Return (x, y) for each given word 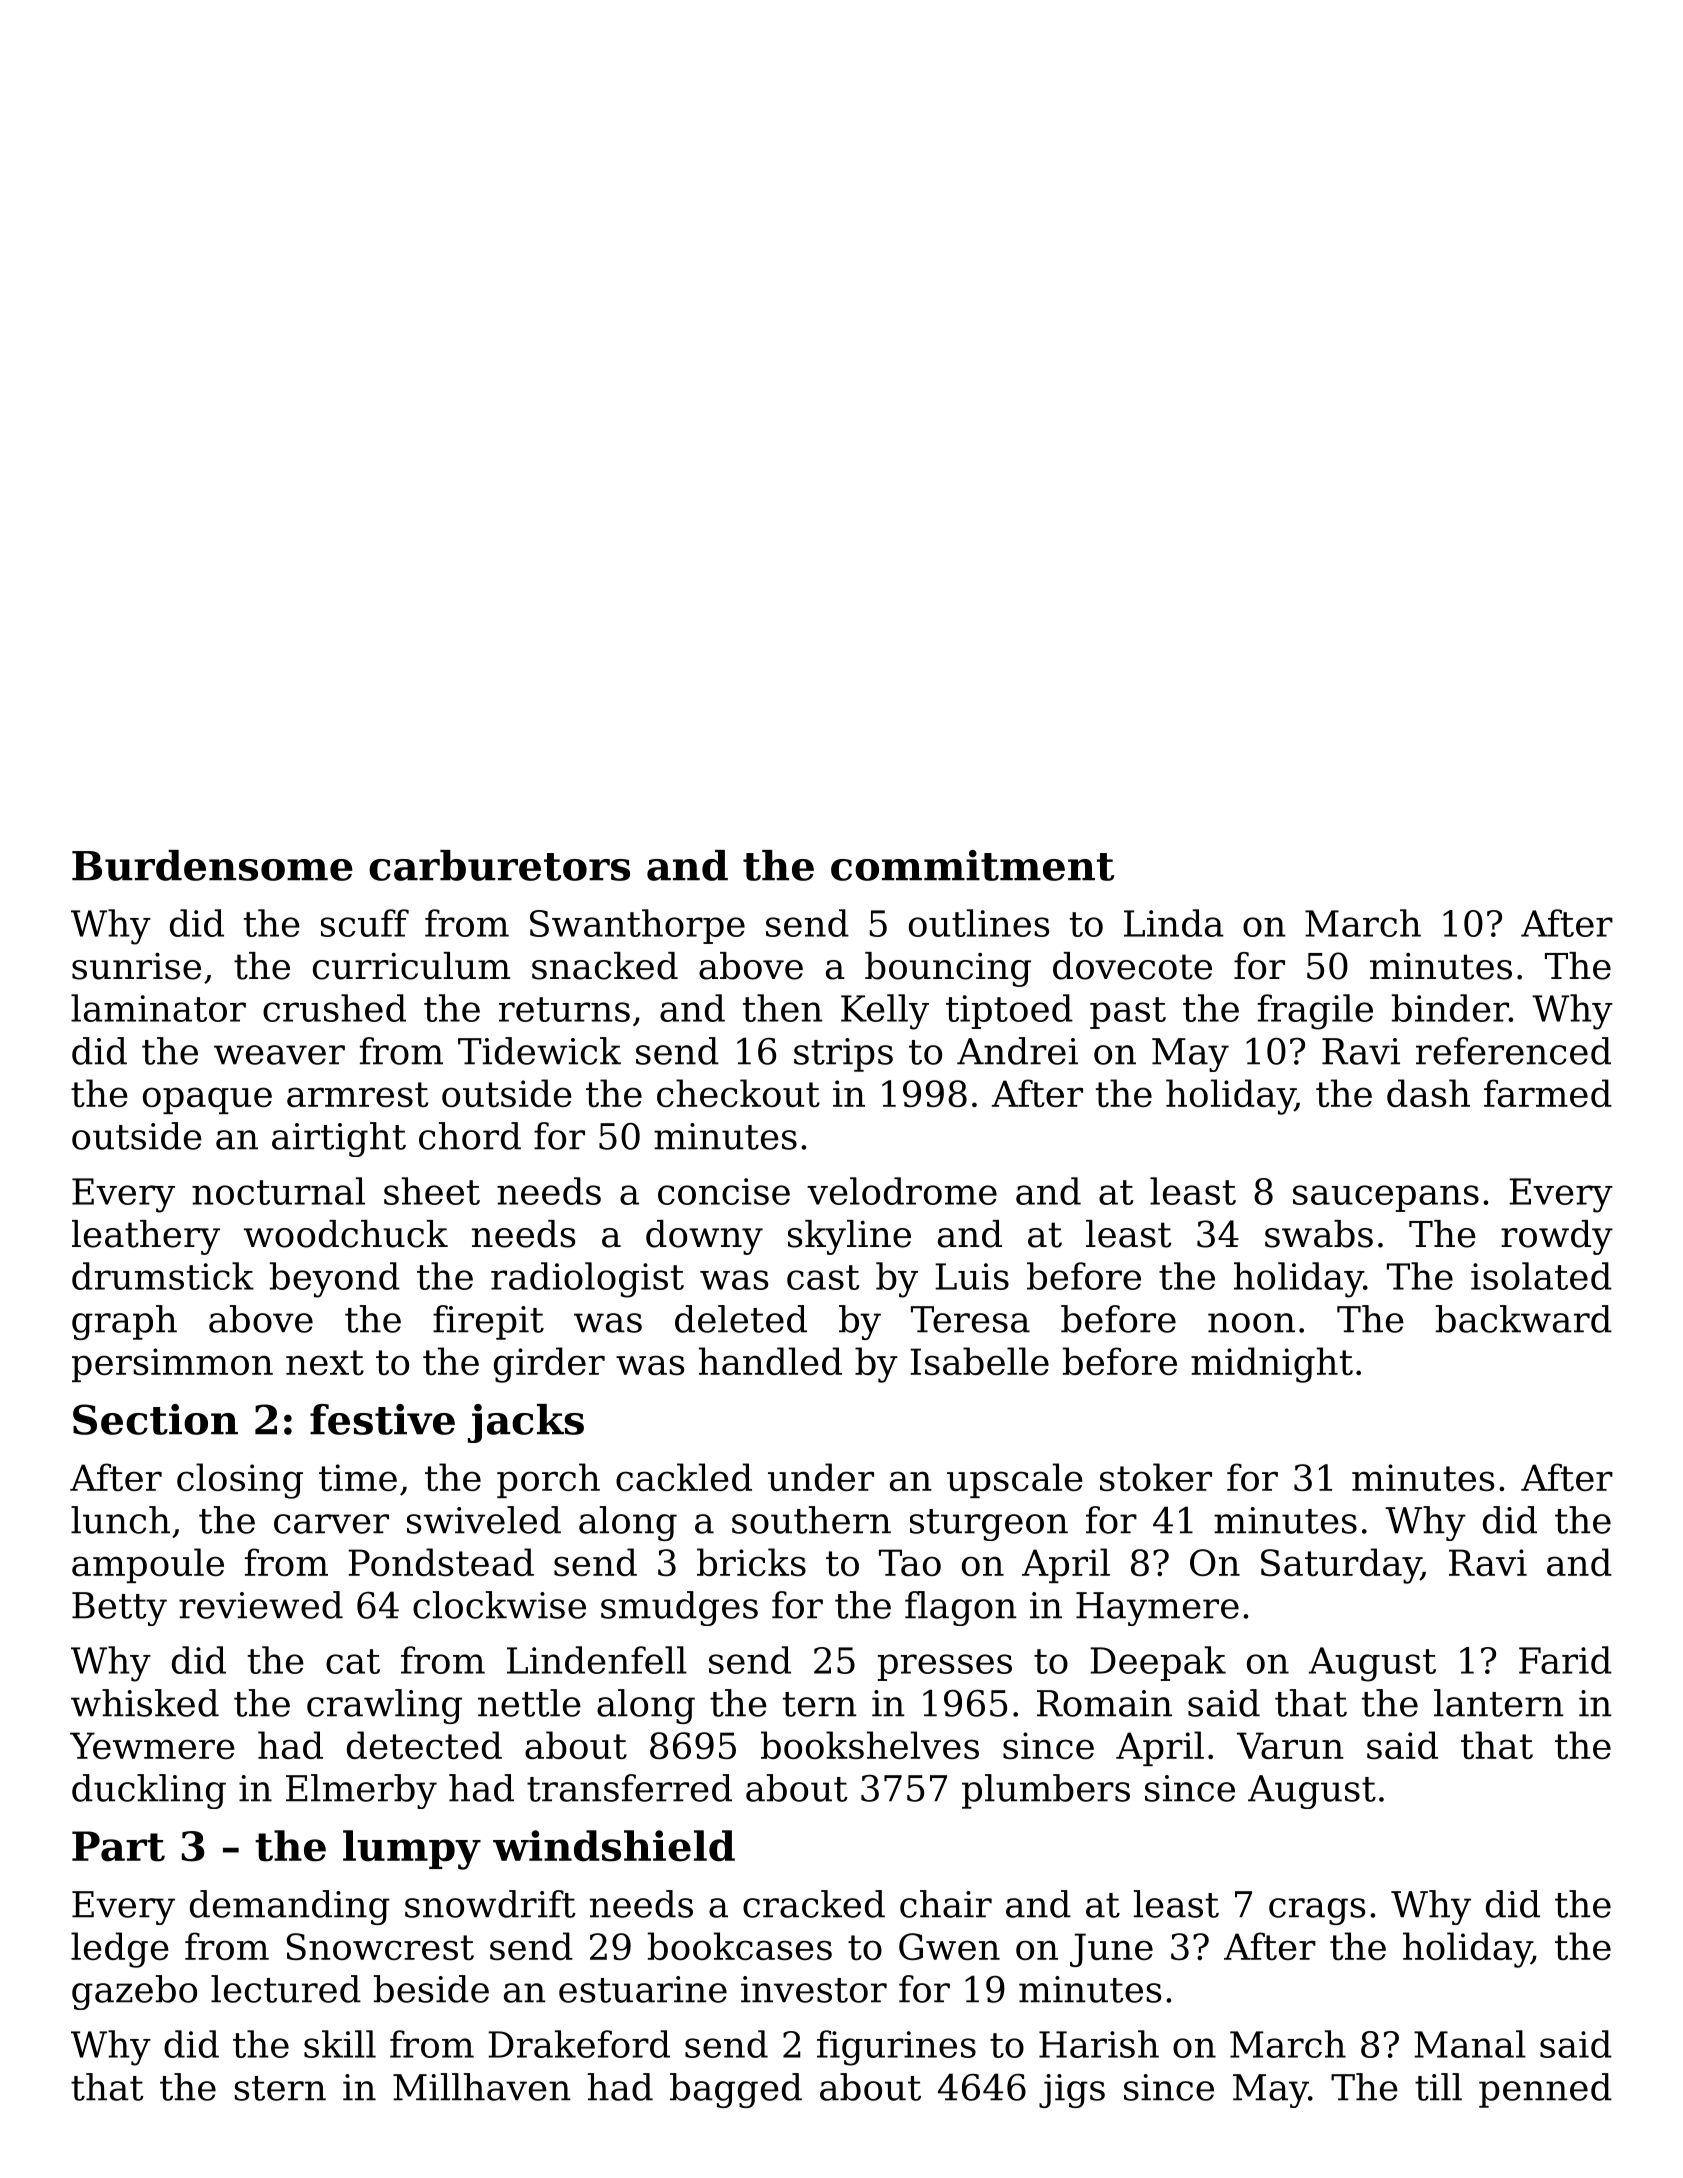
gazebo (134, 1992)
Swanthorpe (637, 926)
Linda (1174, 923)
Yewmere (152, 1745)
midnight (1272, 1365)
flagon (961, 1608)
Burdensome (212, 865)
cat (353, 1661)
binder (1450, 1008)
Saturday (1341, 1566)
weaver (279, 1055)
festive (382, 1419)
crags (1317, 1911)
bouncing (948, 969)
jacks (526, 1423)
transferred (629, 1788)
